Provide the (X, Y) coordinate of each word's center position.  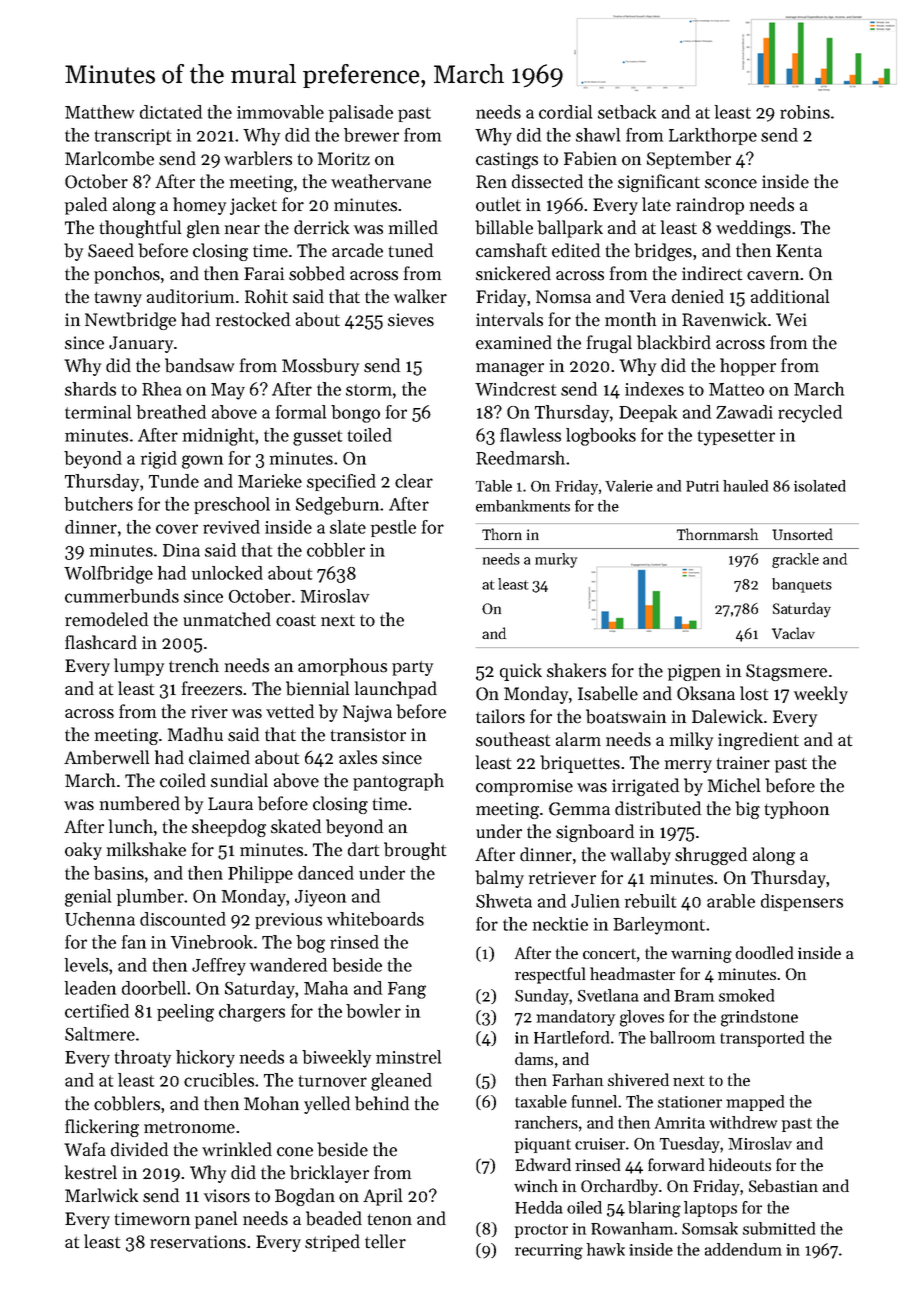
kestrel (91, 1172)
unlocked (227, 573)
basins (119, 873)
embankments (523, 506)
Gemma (579, 809)
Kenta (799, 251)
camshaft (511, 250)
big (747, 810)
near (242, 230)
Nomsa (563, 297)
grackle (795, 560)
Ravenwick (724, 319)
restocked (253, 319)
